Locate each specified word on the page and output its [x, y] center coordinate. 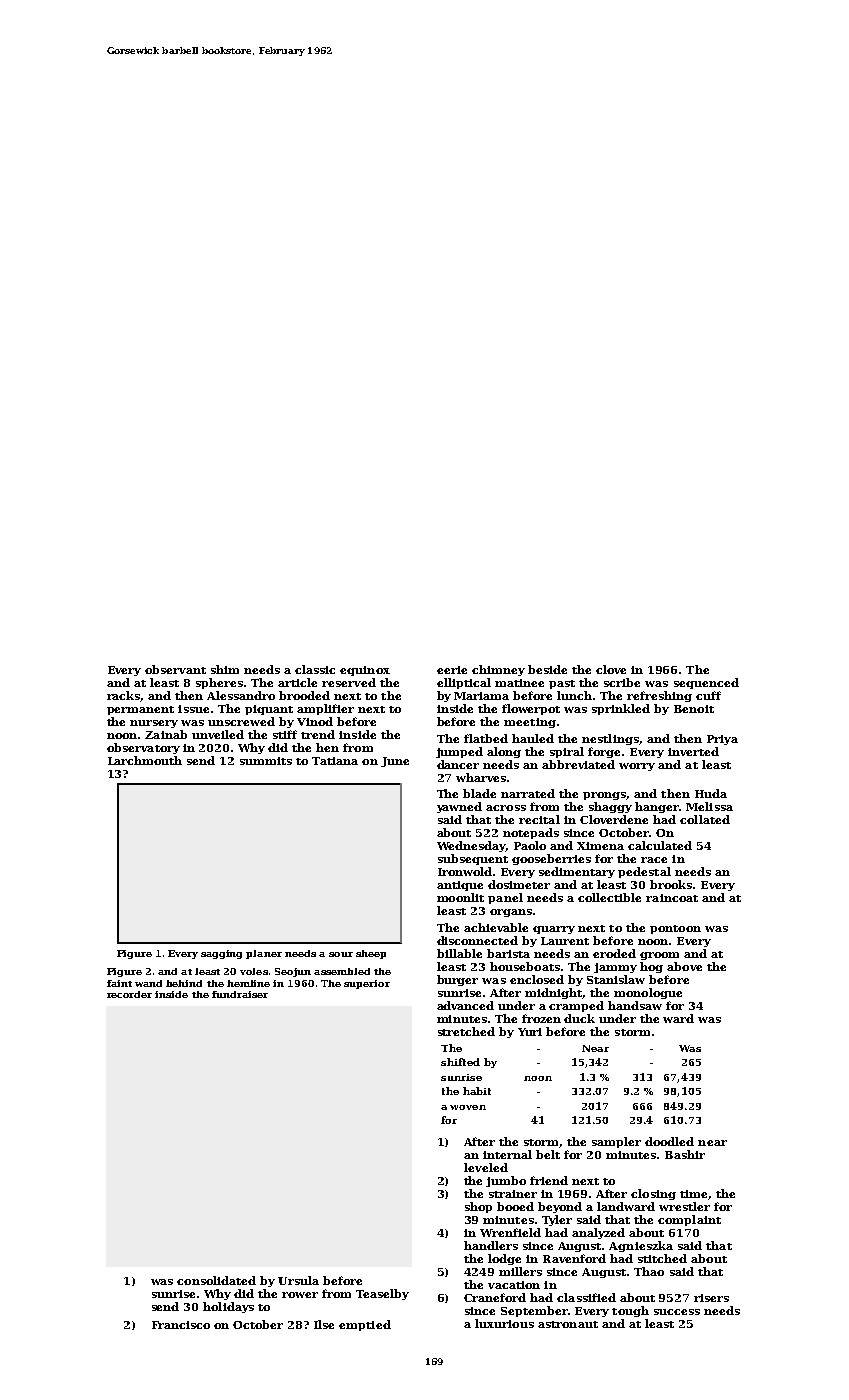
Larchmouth [145, 760]
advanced [465, 1005]
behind [184, 983]
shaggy [610, 807]
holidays [228, 1307]
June [395, 762]
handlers [491, 1245]
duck [579, 1018]
